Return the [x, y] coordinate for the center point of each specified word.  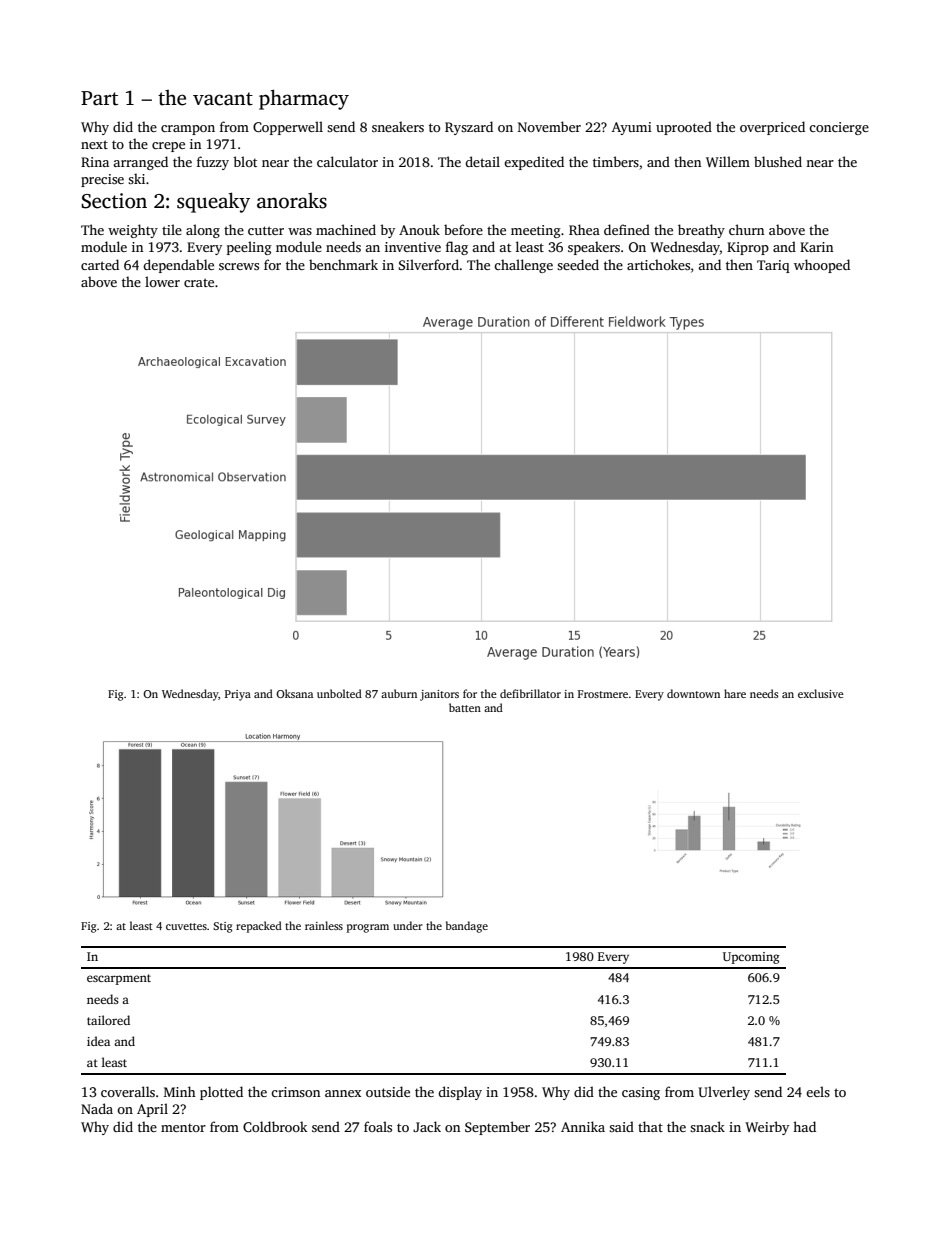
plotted [221, 1093]
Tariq [773, 266]
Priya [238, 695]
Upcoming [751, 958]
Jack [427, 1126]
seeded [578, 264]
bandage [467, 927]
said [621, 1126]
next [94, 144]
